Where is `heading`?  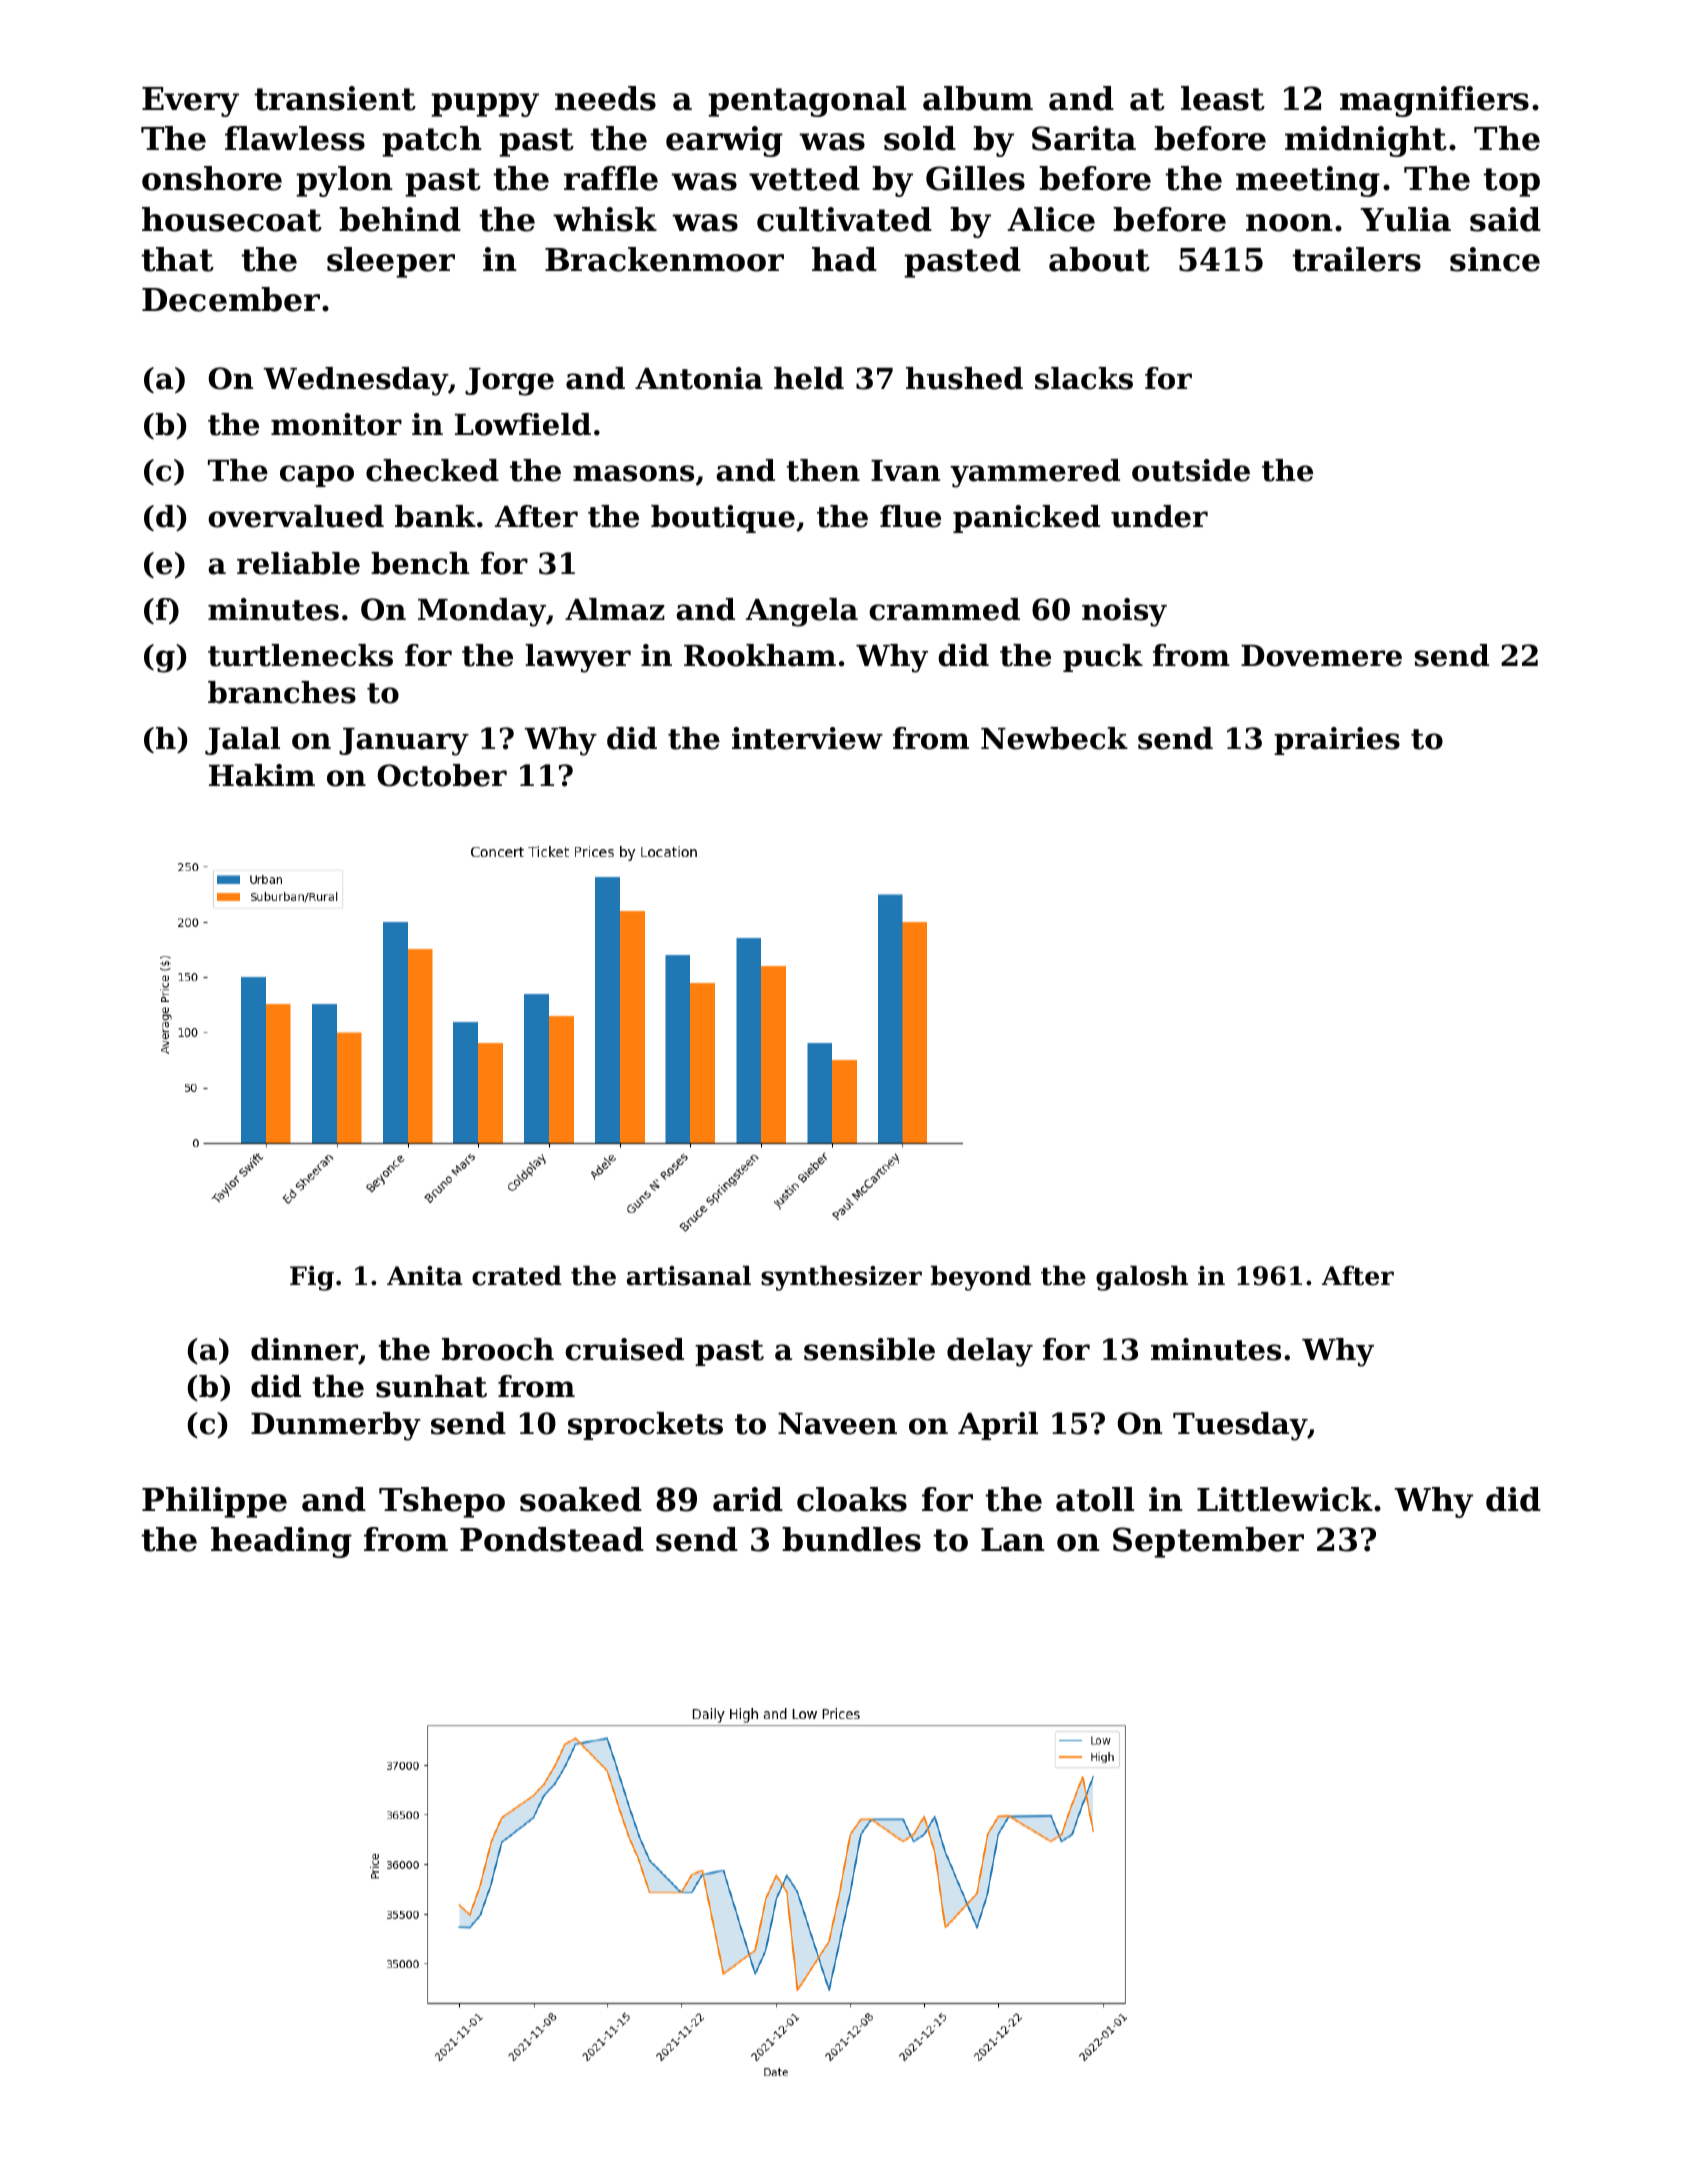
heading is located at coordinates (281, 1542).
